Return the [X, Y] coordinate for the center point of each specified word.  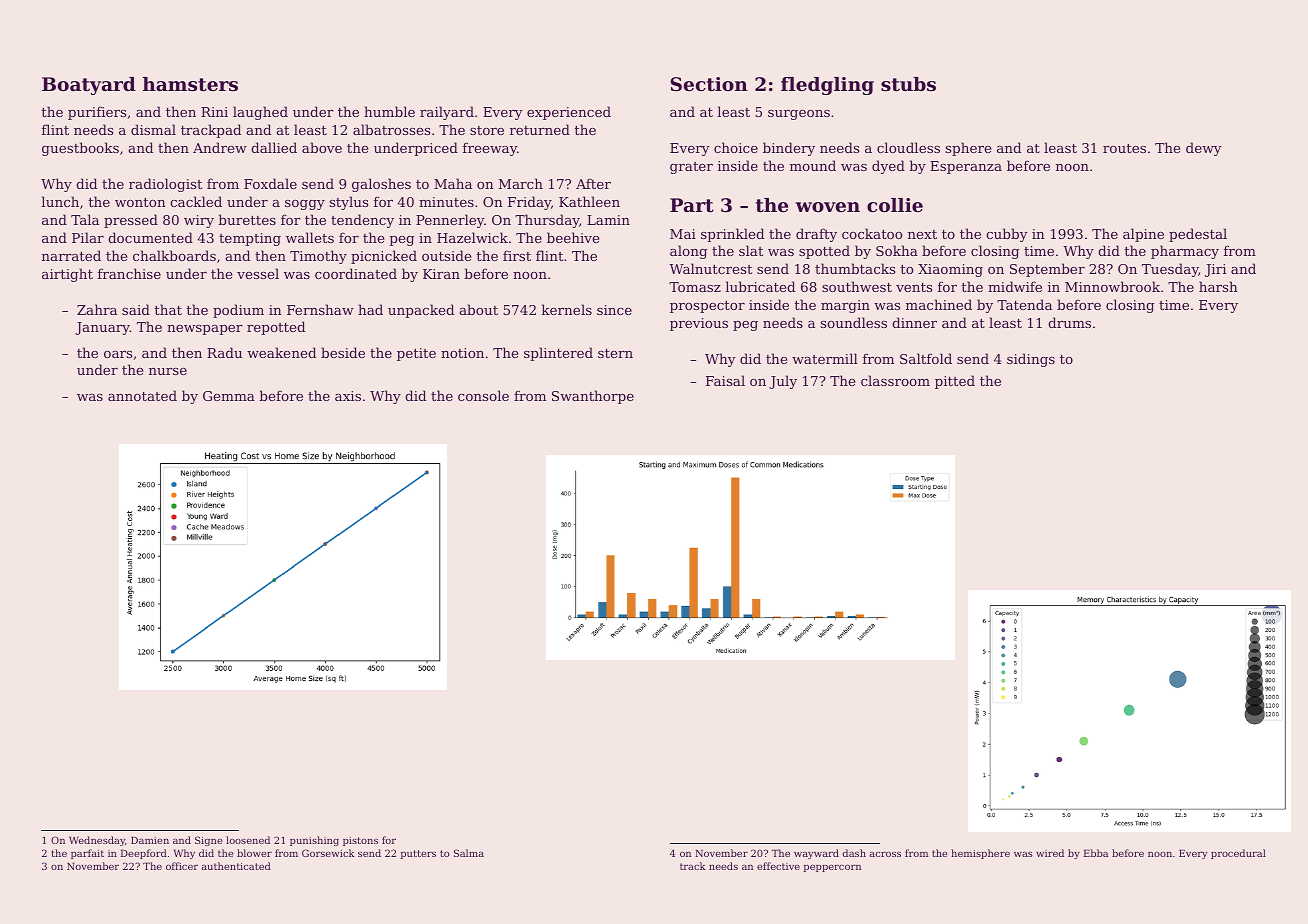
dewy [1204, 149]
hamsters [190, 84]
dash [854, 853]
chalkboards [174, 255]
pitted [955, 382]
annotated [142, 395]
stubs [908, 84]
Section [709, 84]
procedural [1238, 854]
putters [418, 854]
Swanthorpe [593, 397]
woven [827, 207]
